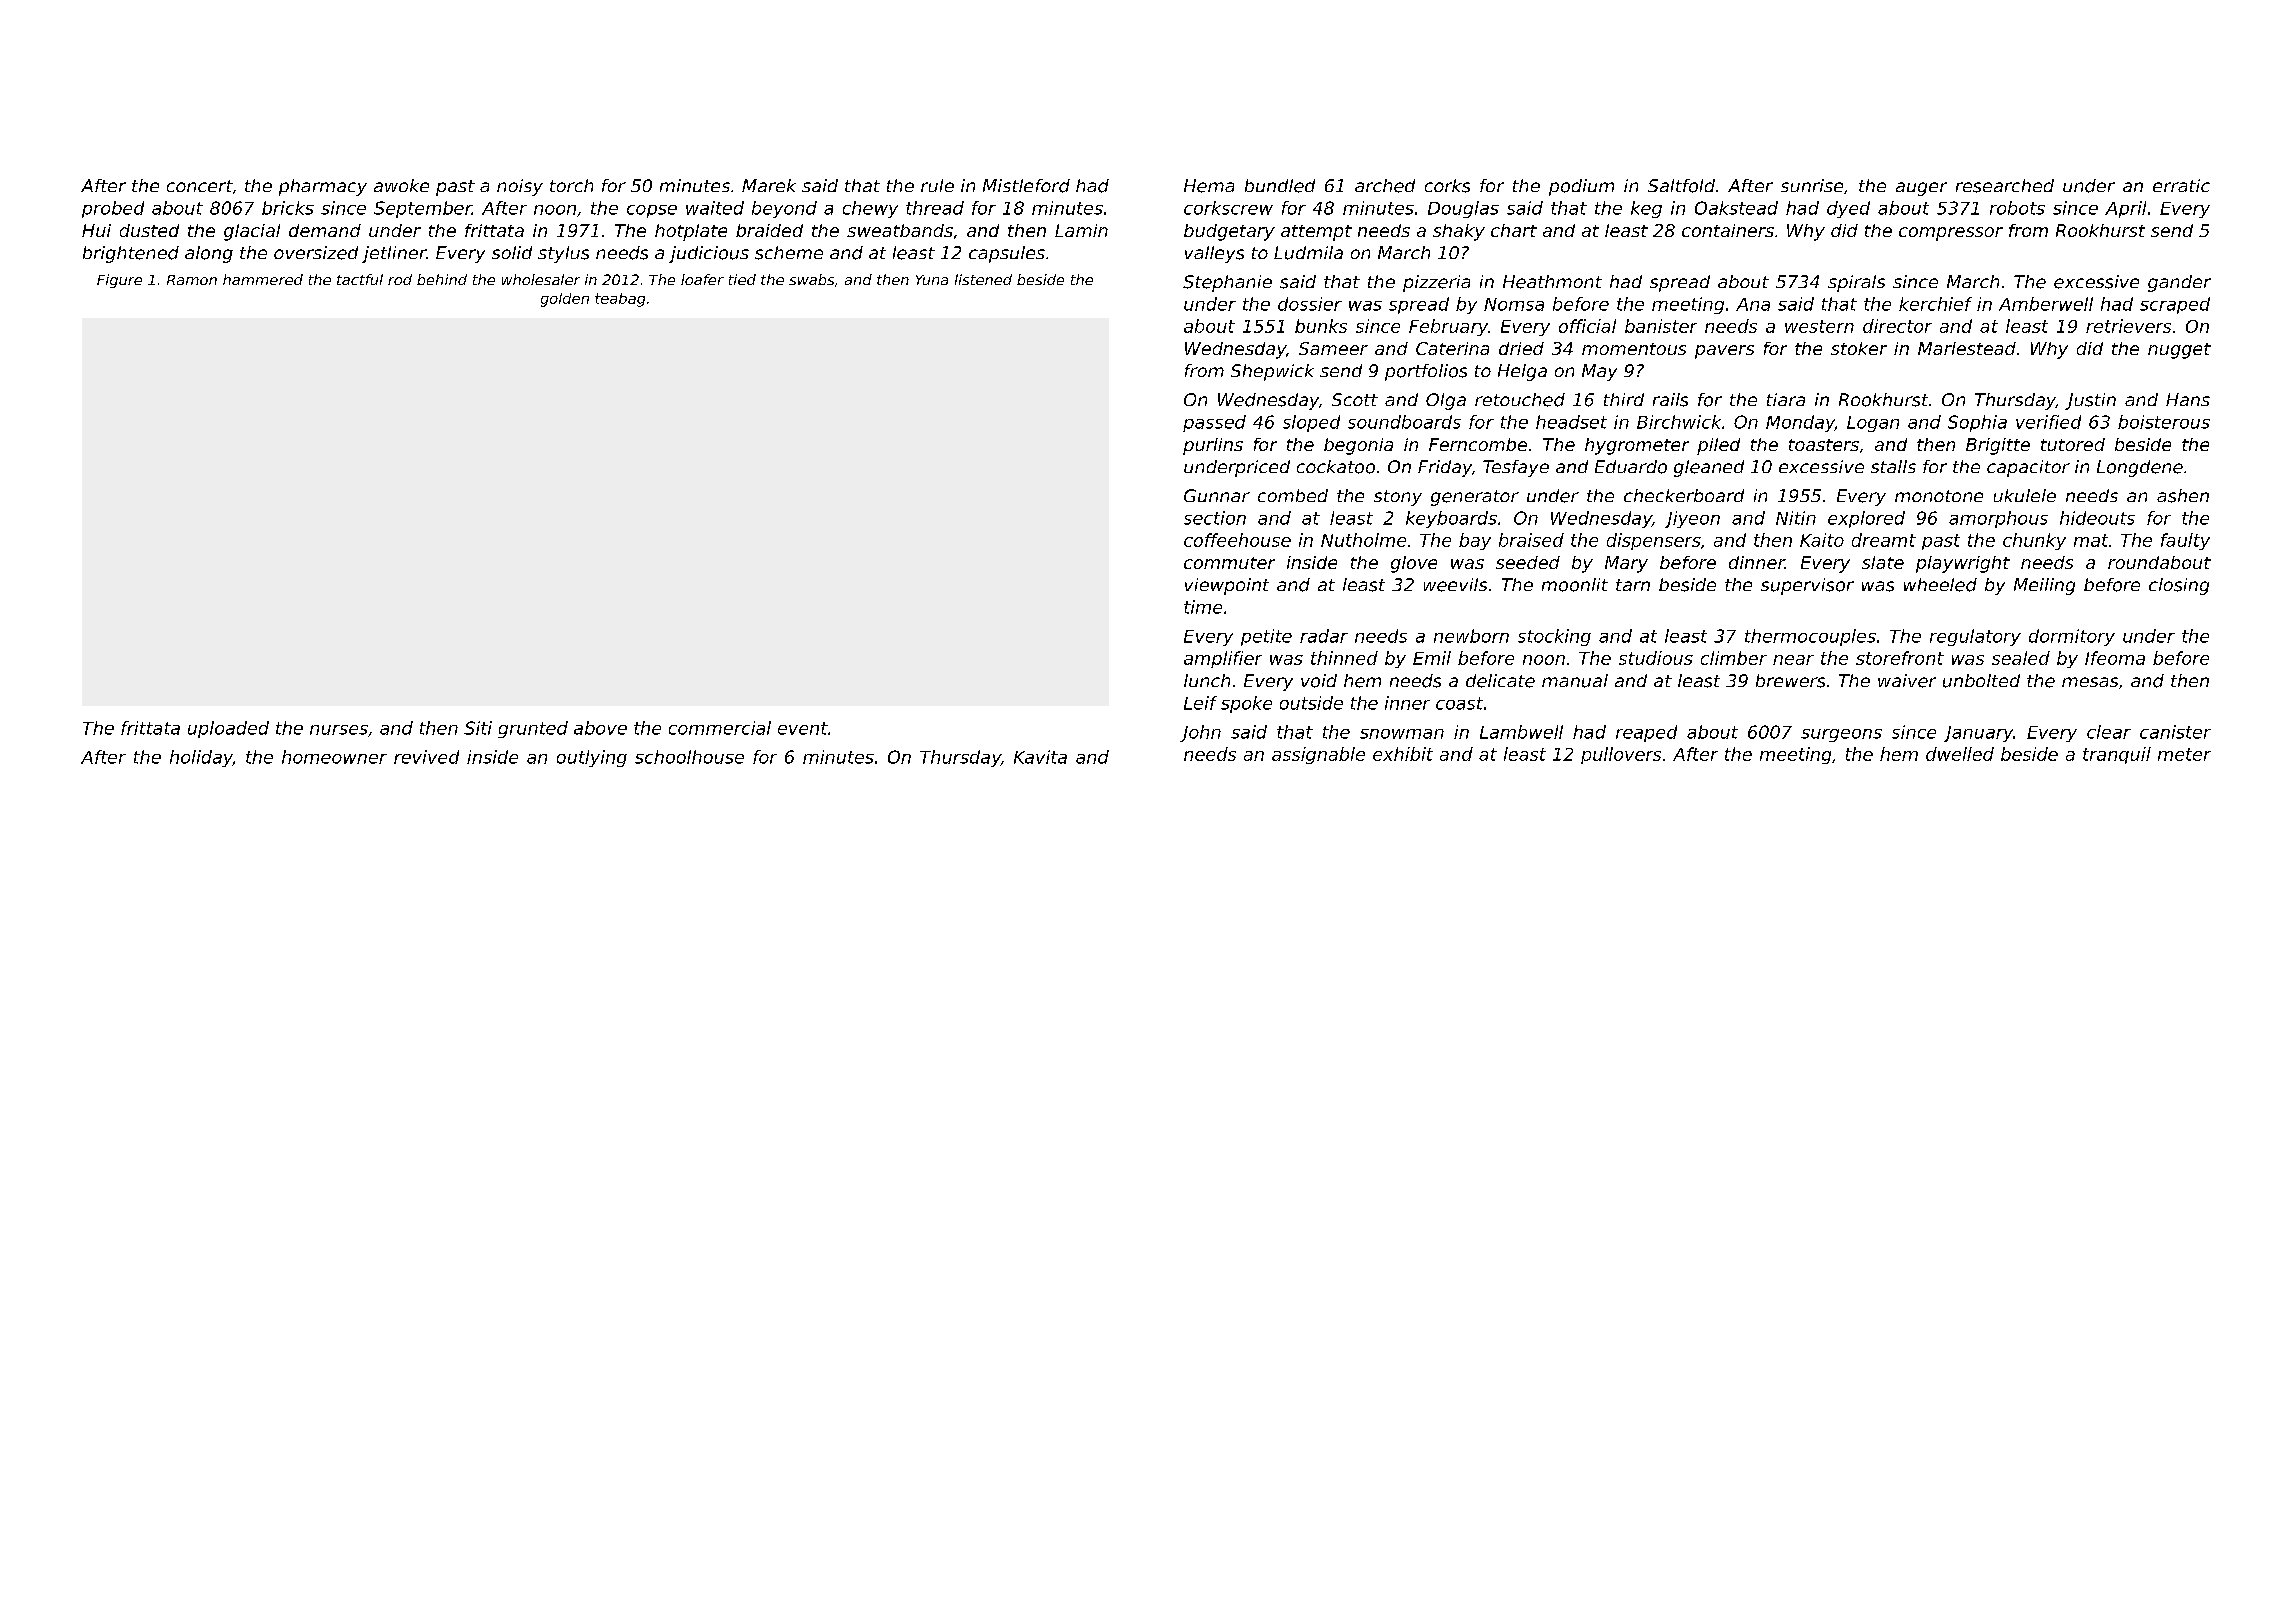 The width and height of the screenshot is (2292, 1620). I want to click on nurses, so click(339, 730).
